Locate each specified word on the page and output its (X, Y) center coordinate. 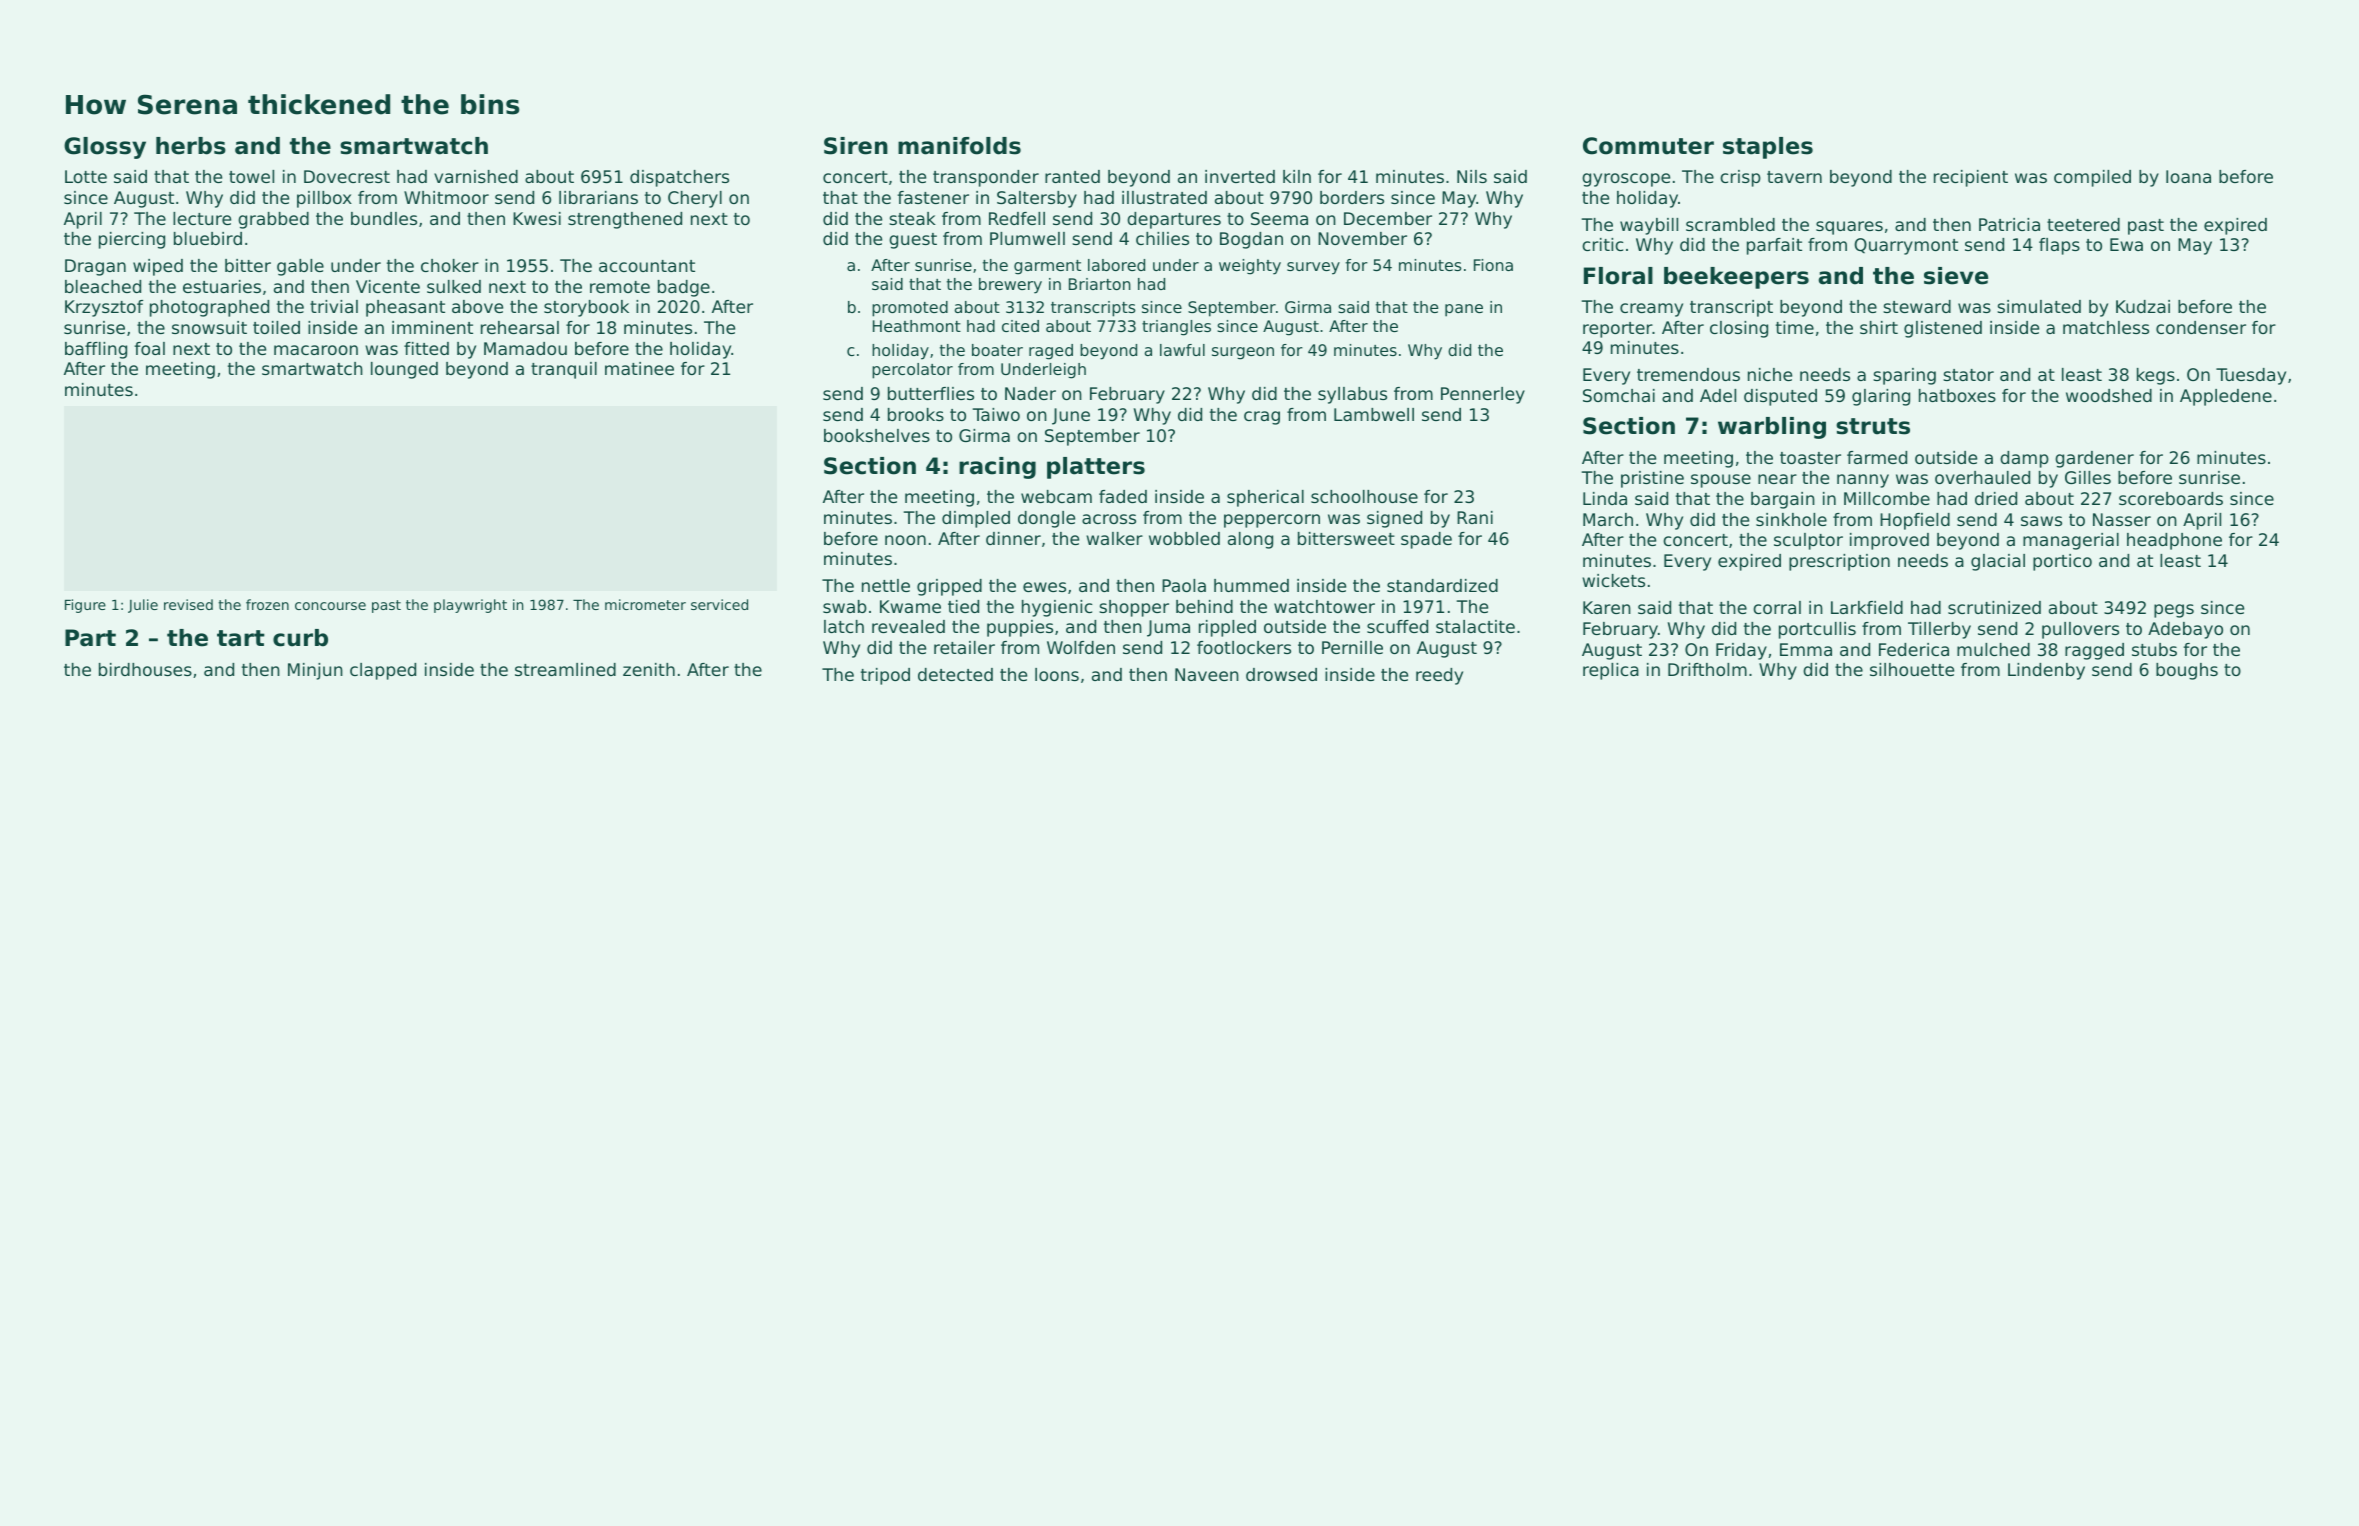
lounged (404, 370)
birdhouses (145, 669)
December (1388, 218)
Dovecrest (347, 176)
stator (1968, 375)
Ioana (2188, 176)
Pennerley (1483, 395)
